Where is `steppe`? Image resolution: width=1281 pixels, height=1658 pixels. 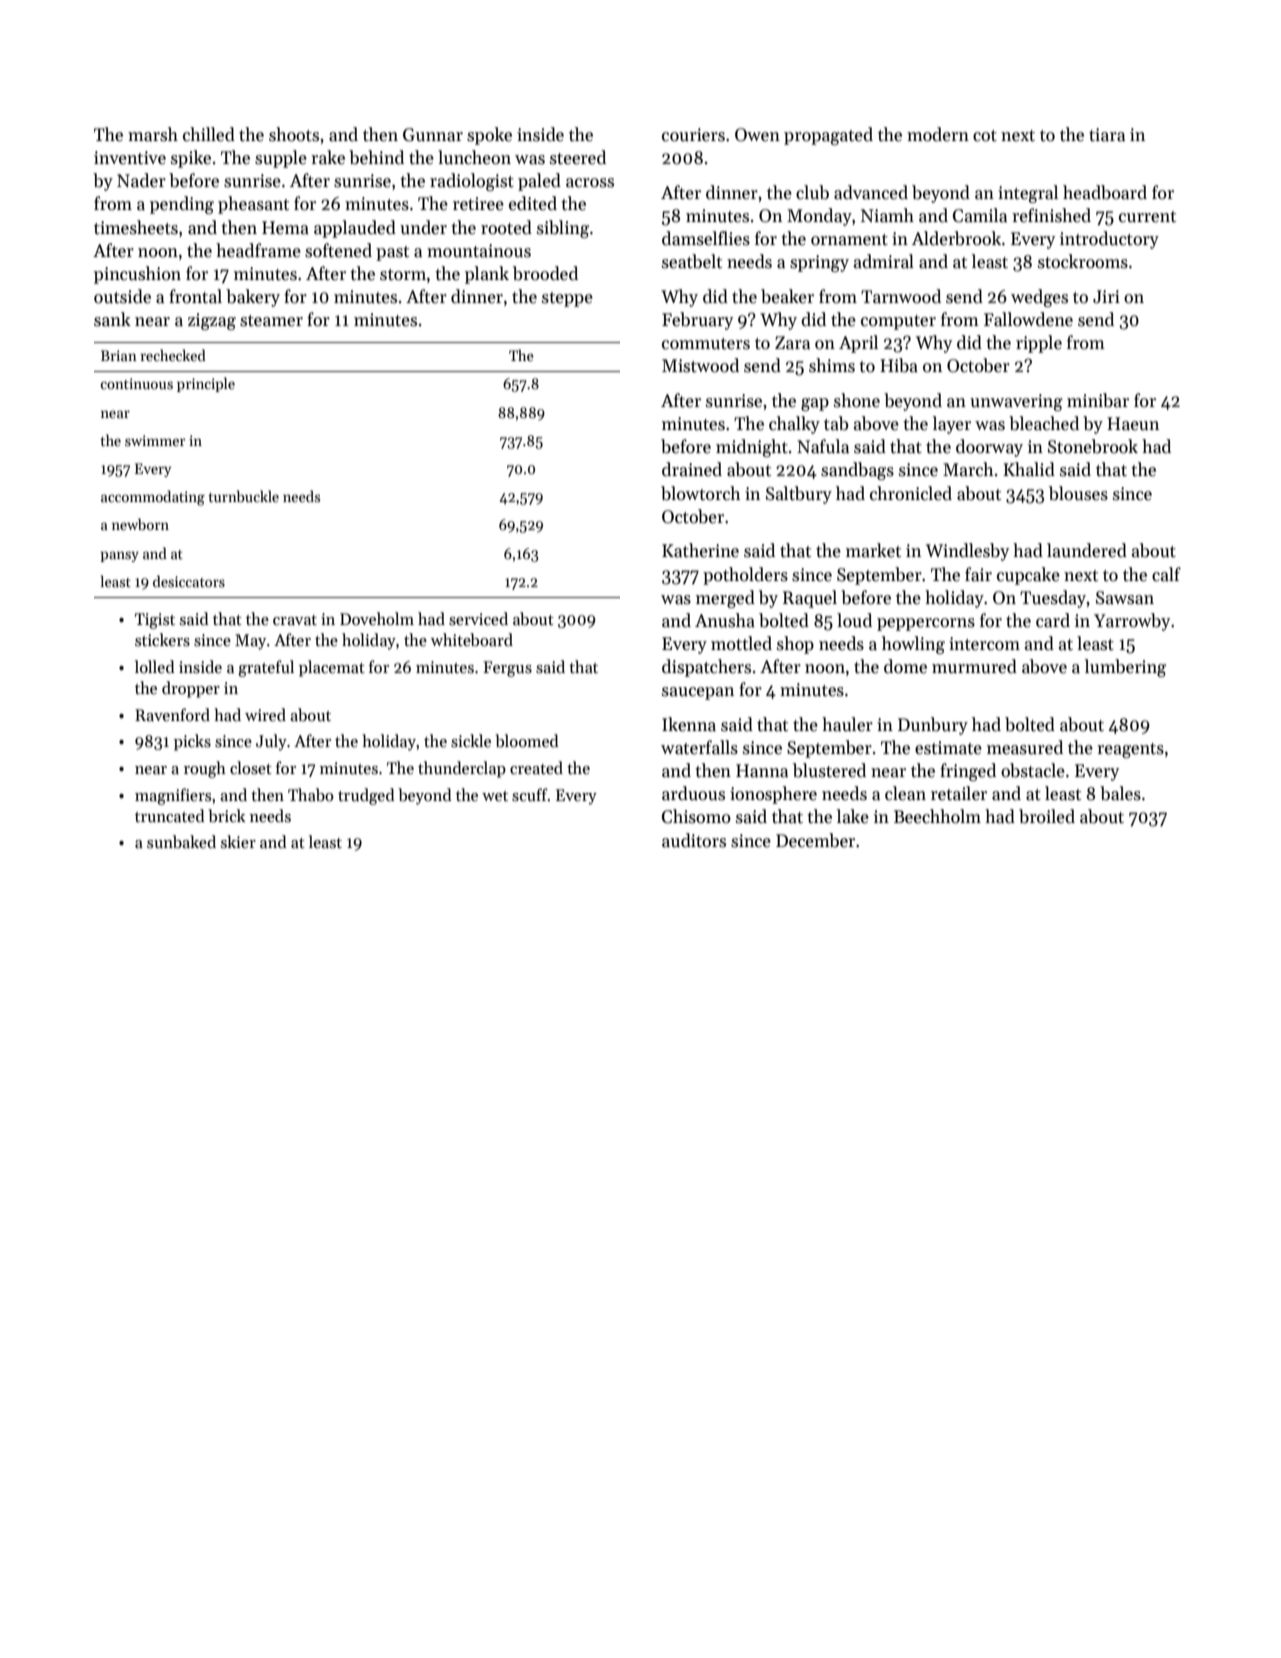 steppe is located at coordinates (567, 299).
